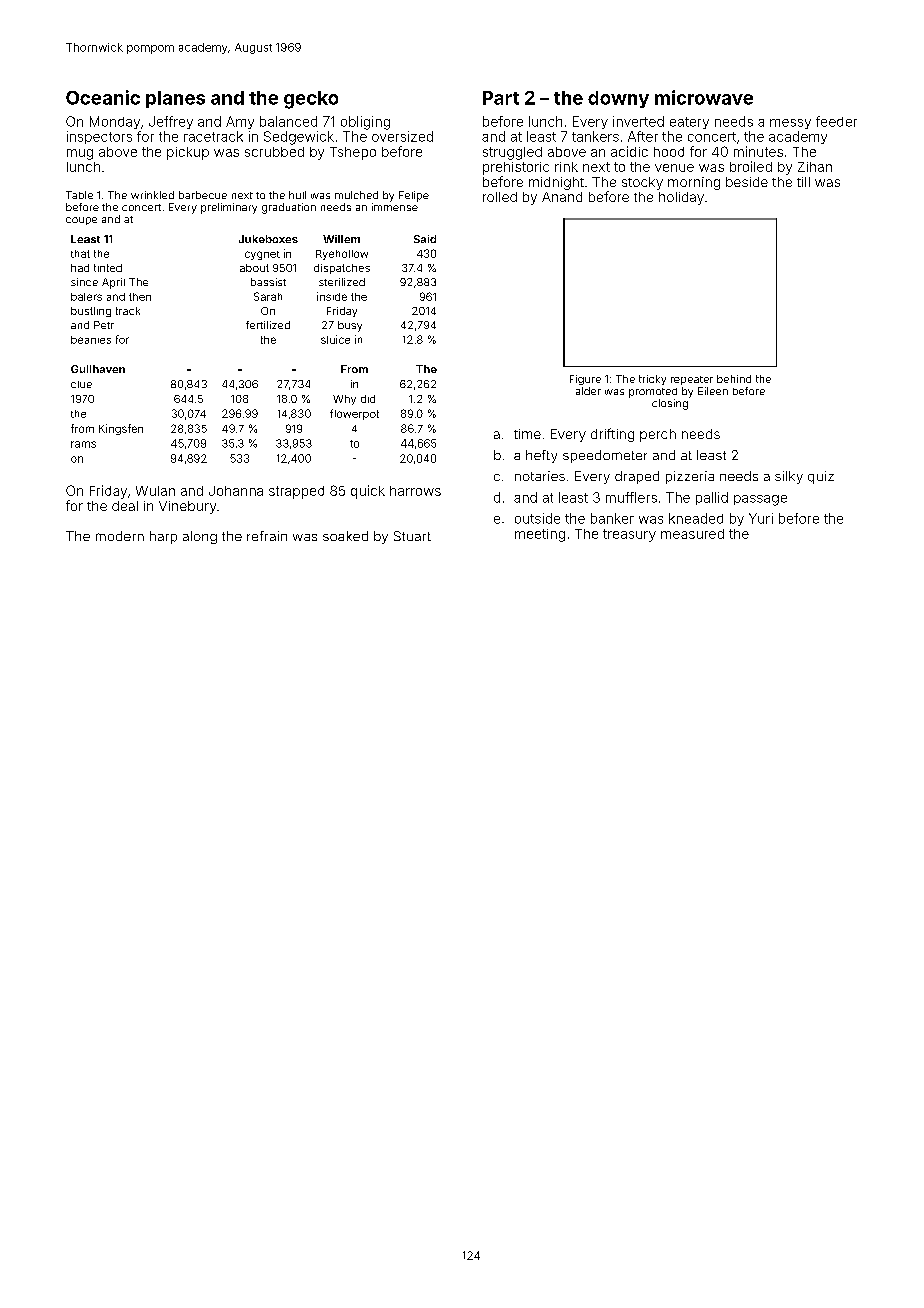  What do you see at coordinates (412, 536) in the page?
I see `Stuart` at bounding box center [412, 536].
